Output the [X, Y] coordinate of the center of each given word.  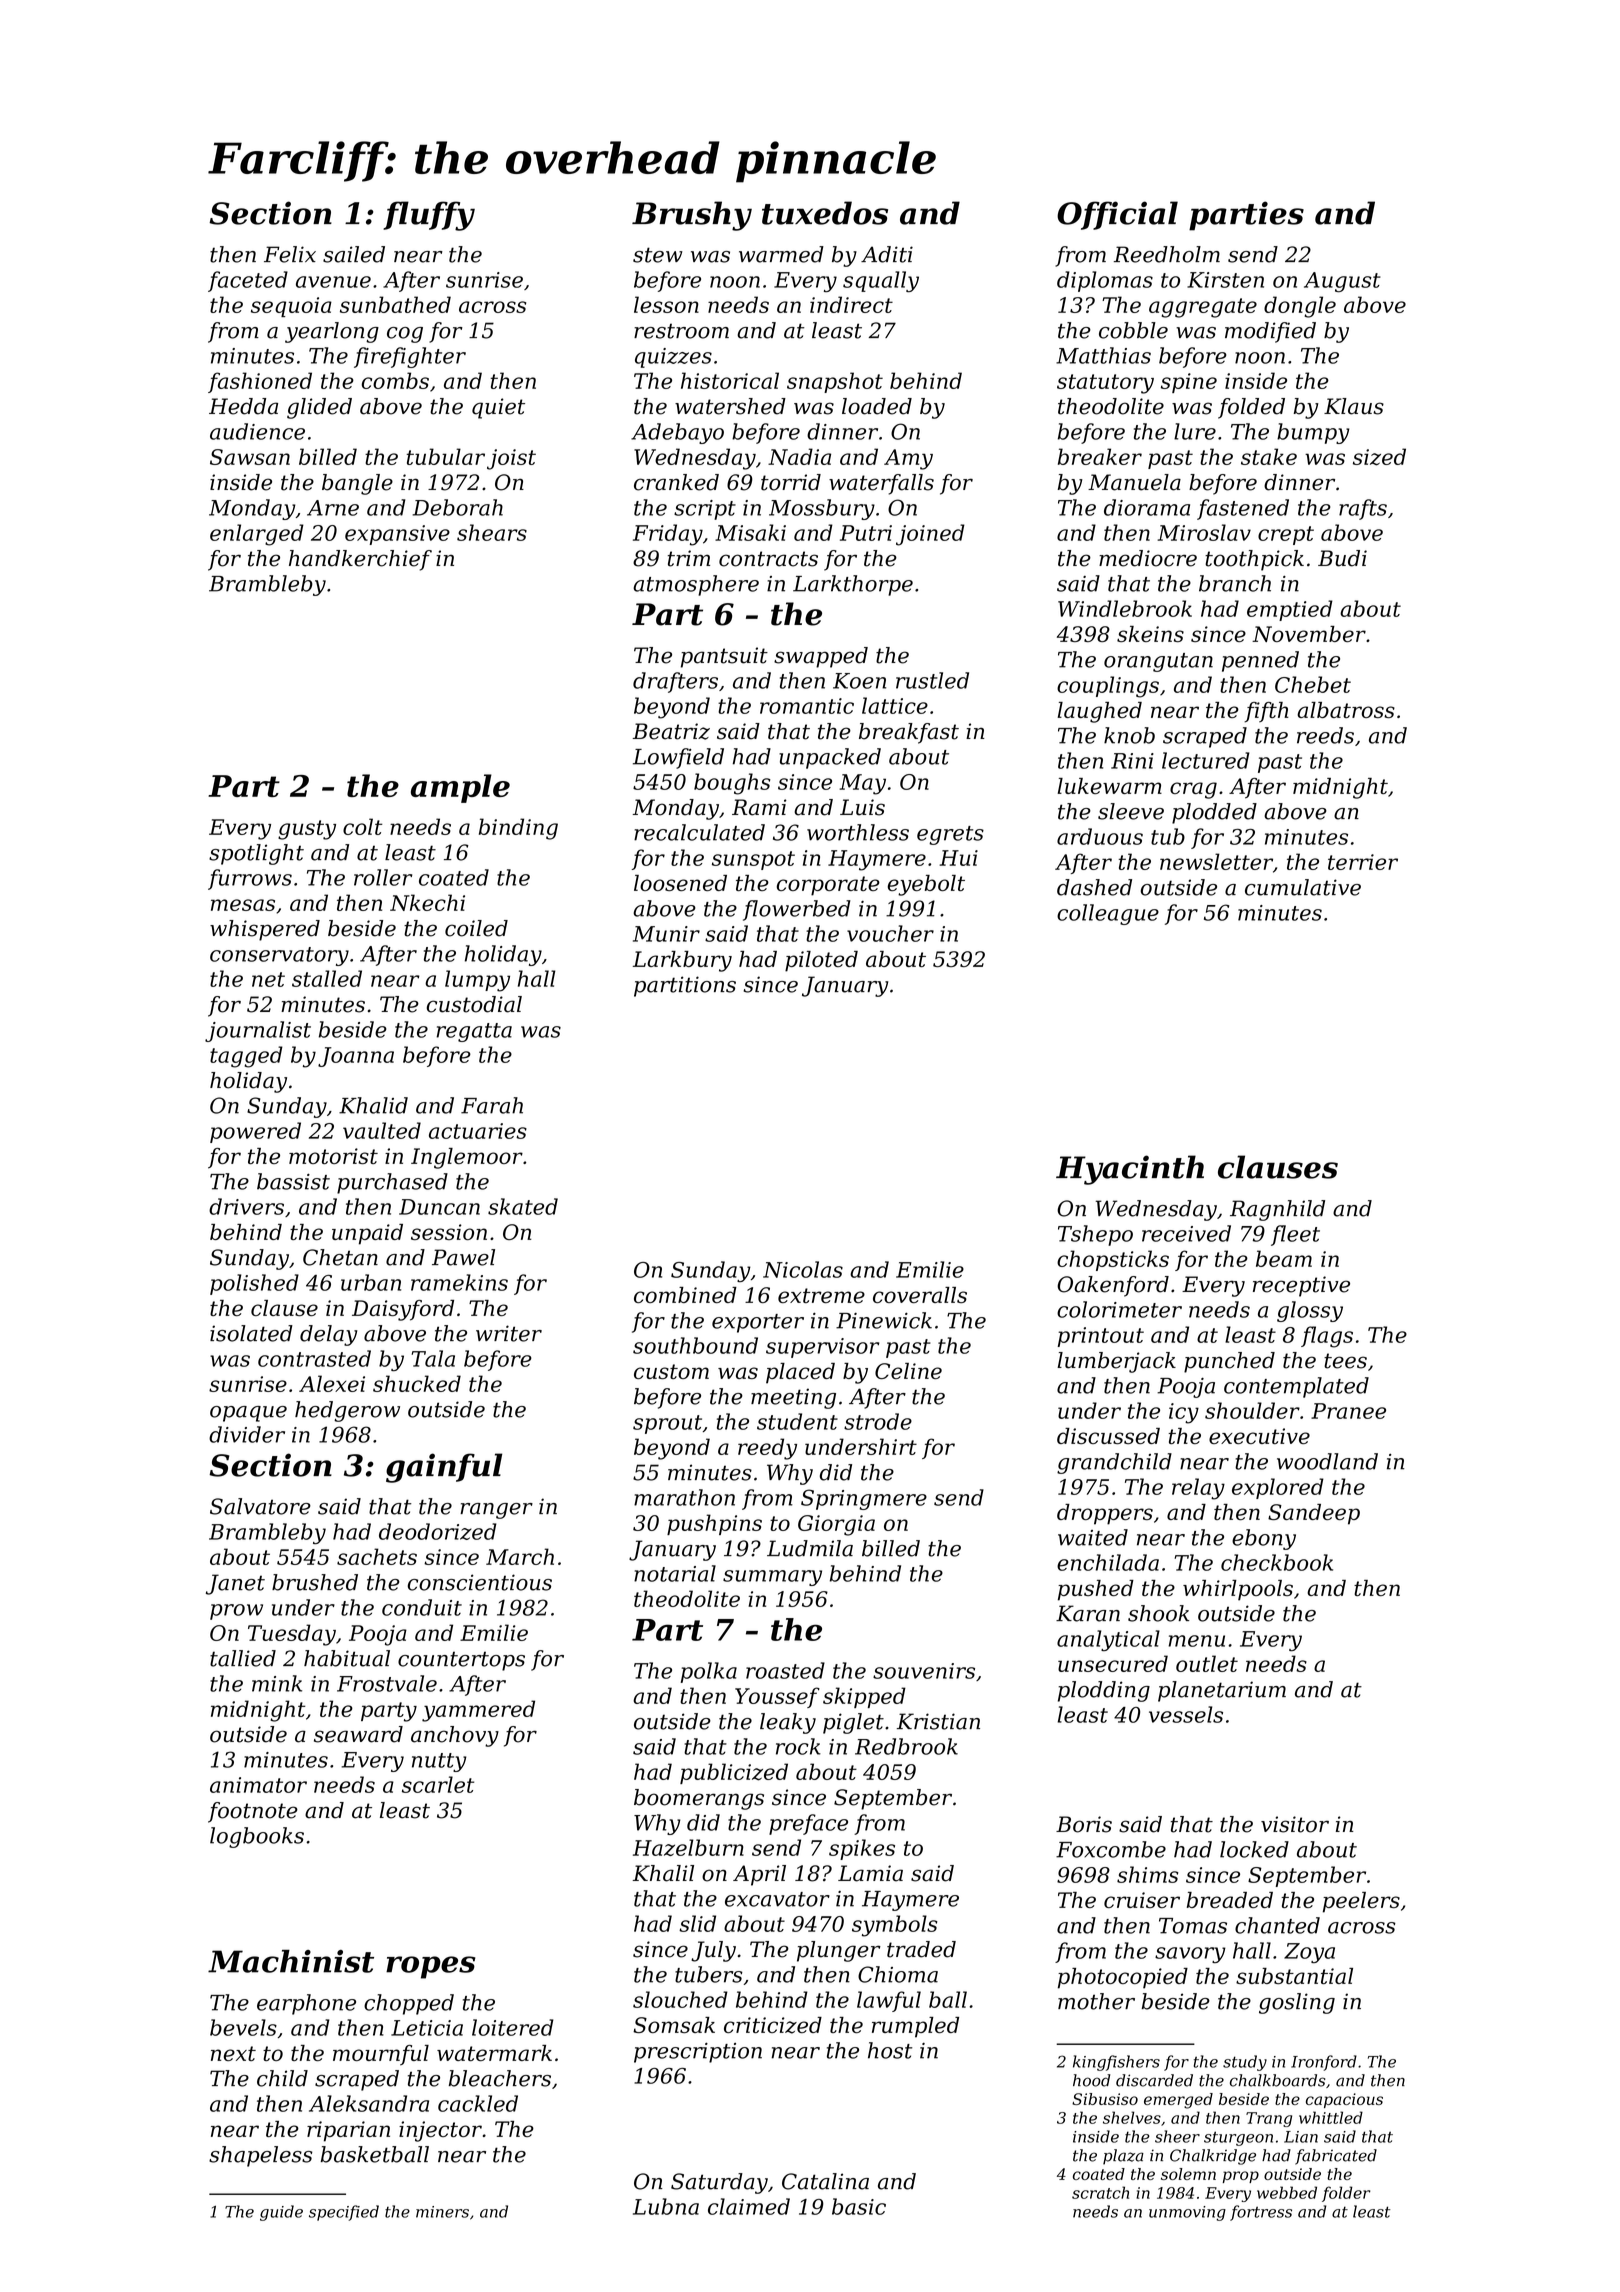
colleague [1108, 914]
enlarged [257, 535]
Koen [859, 681]
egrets [950, 835]
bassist [293, 1181]
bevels [243, 2027]
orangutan [1158, 662]
